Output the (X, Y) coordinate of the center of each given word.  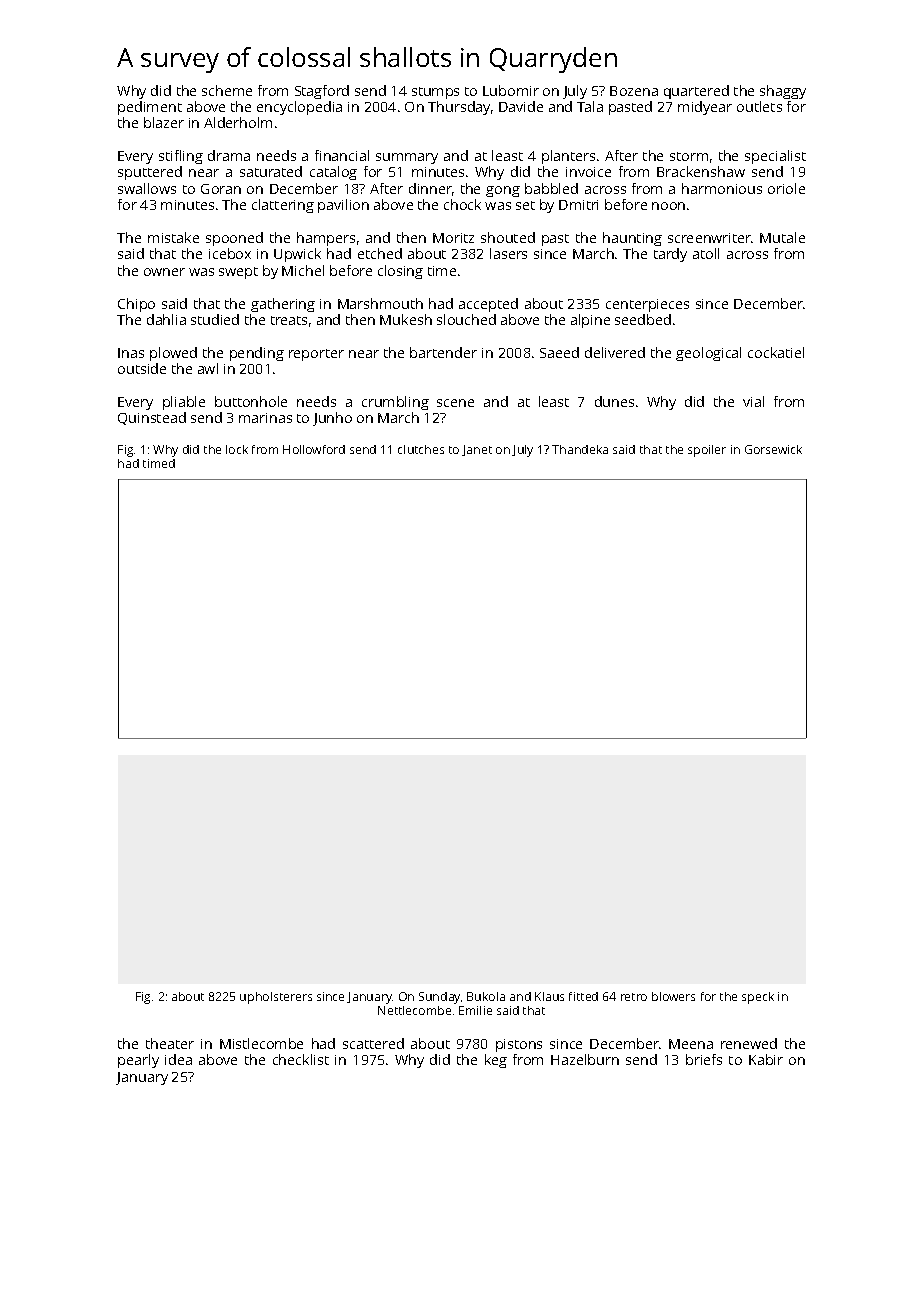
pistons (519, 1045)
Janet (477, 450)
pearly (138, 1061)
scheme (227, 90)
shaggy (783, 92)
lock (237, 449)
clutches (421, 449)
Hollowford (314, 449)
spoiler (707, 451)
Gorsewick (773, 449)
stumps (435, 93)
